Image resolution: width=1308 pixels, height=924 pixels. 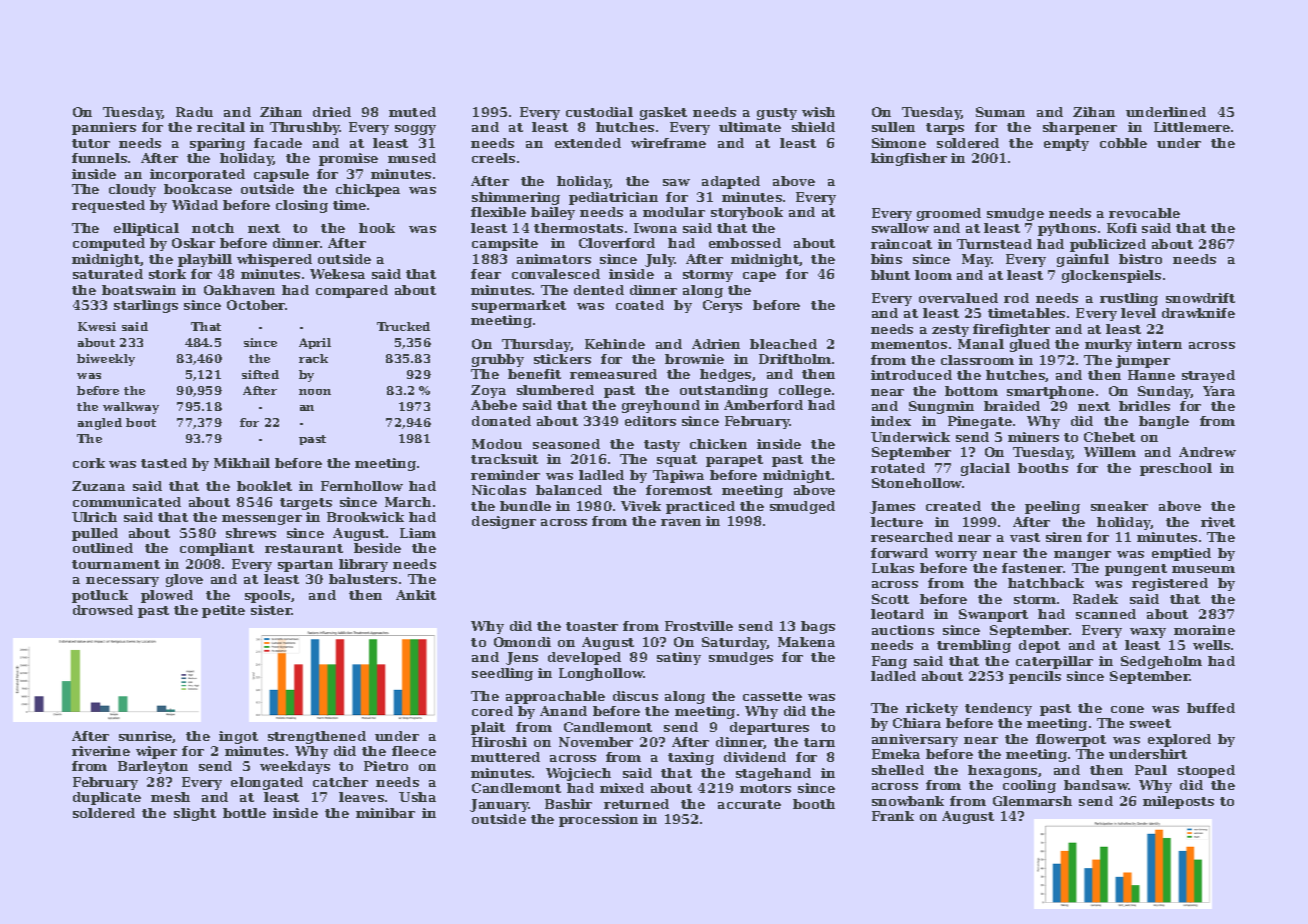 I want to click on Radu, so click(x=194, y=112).
